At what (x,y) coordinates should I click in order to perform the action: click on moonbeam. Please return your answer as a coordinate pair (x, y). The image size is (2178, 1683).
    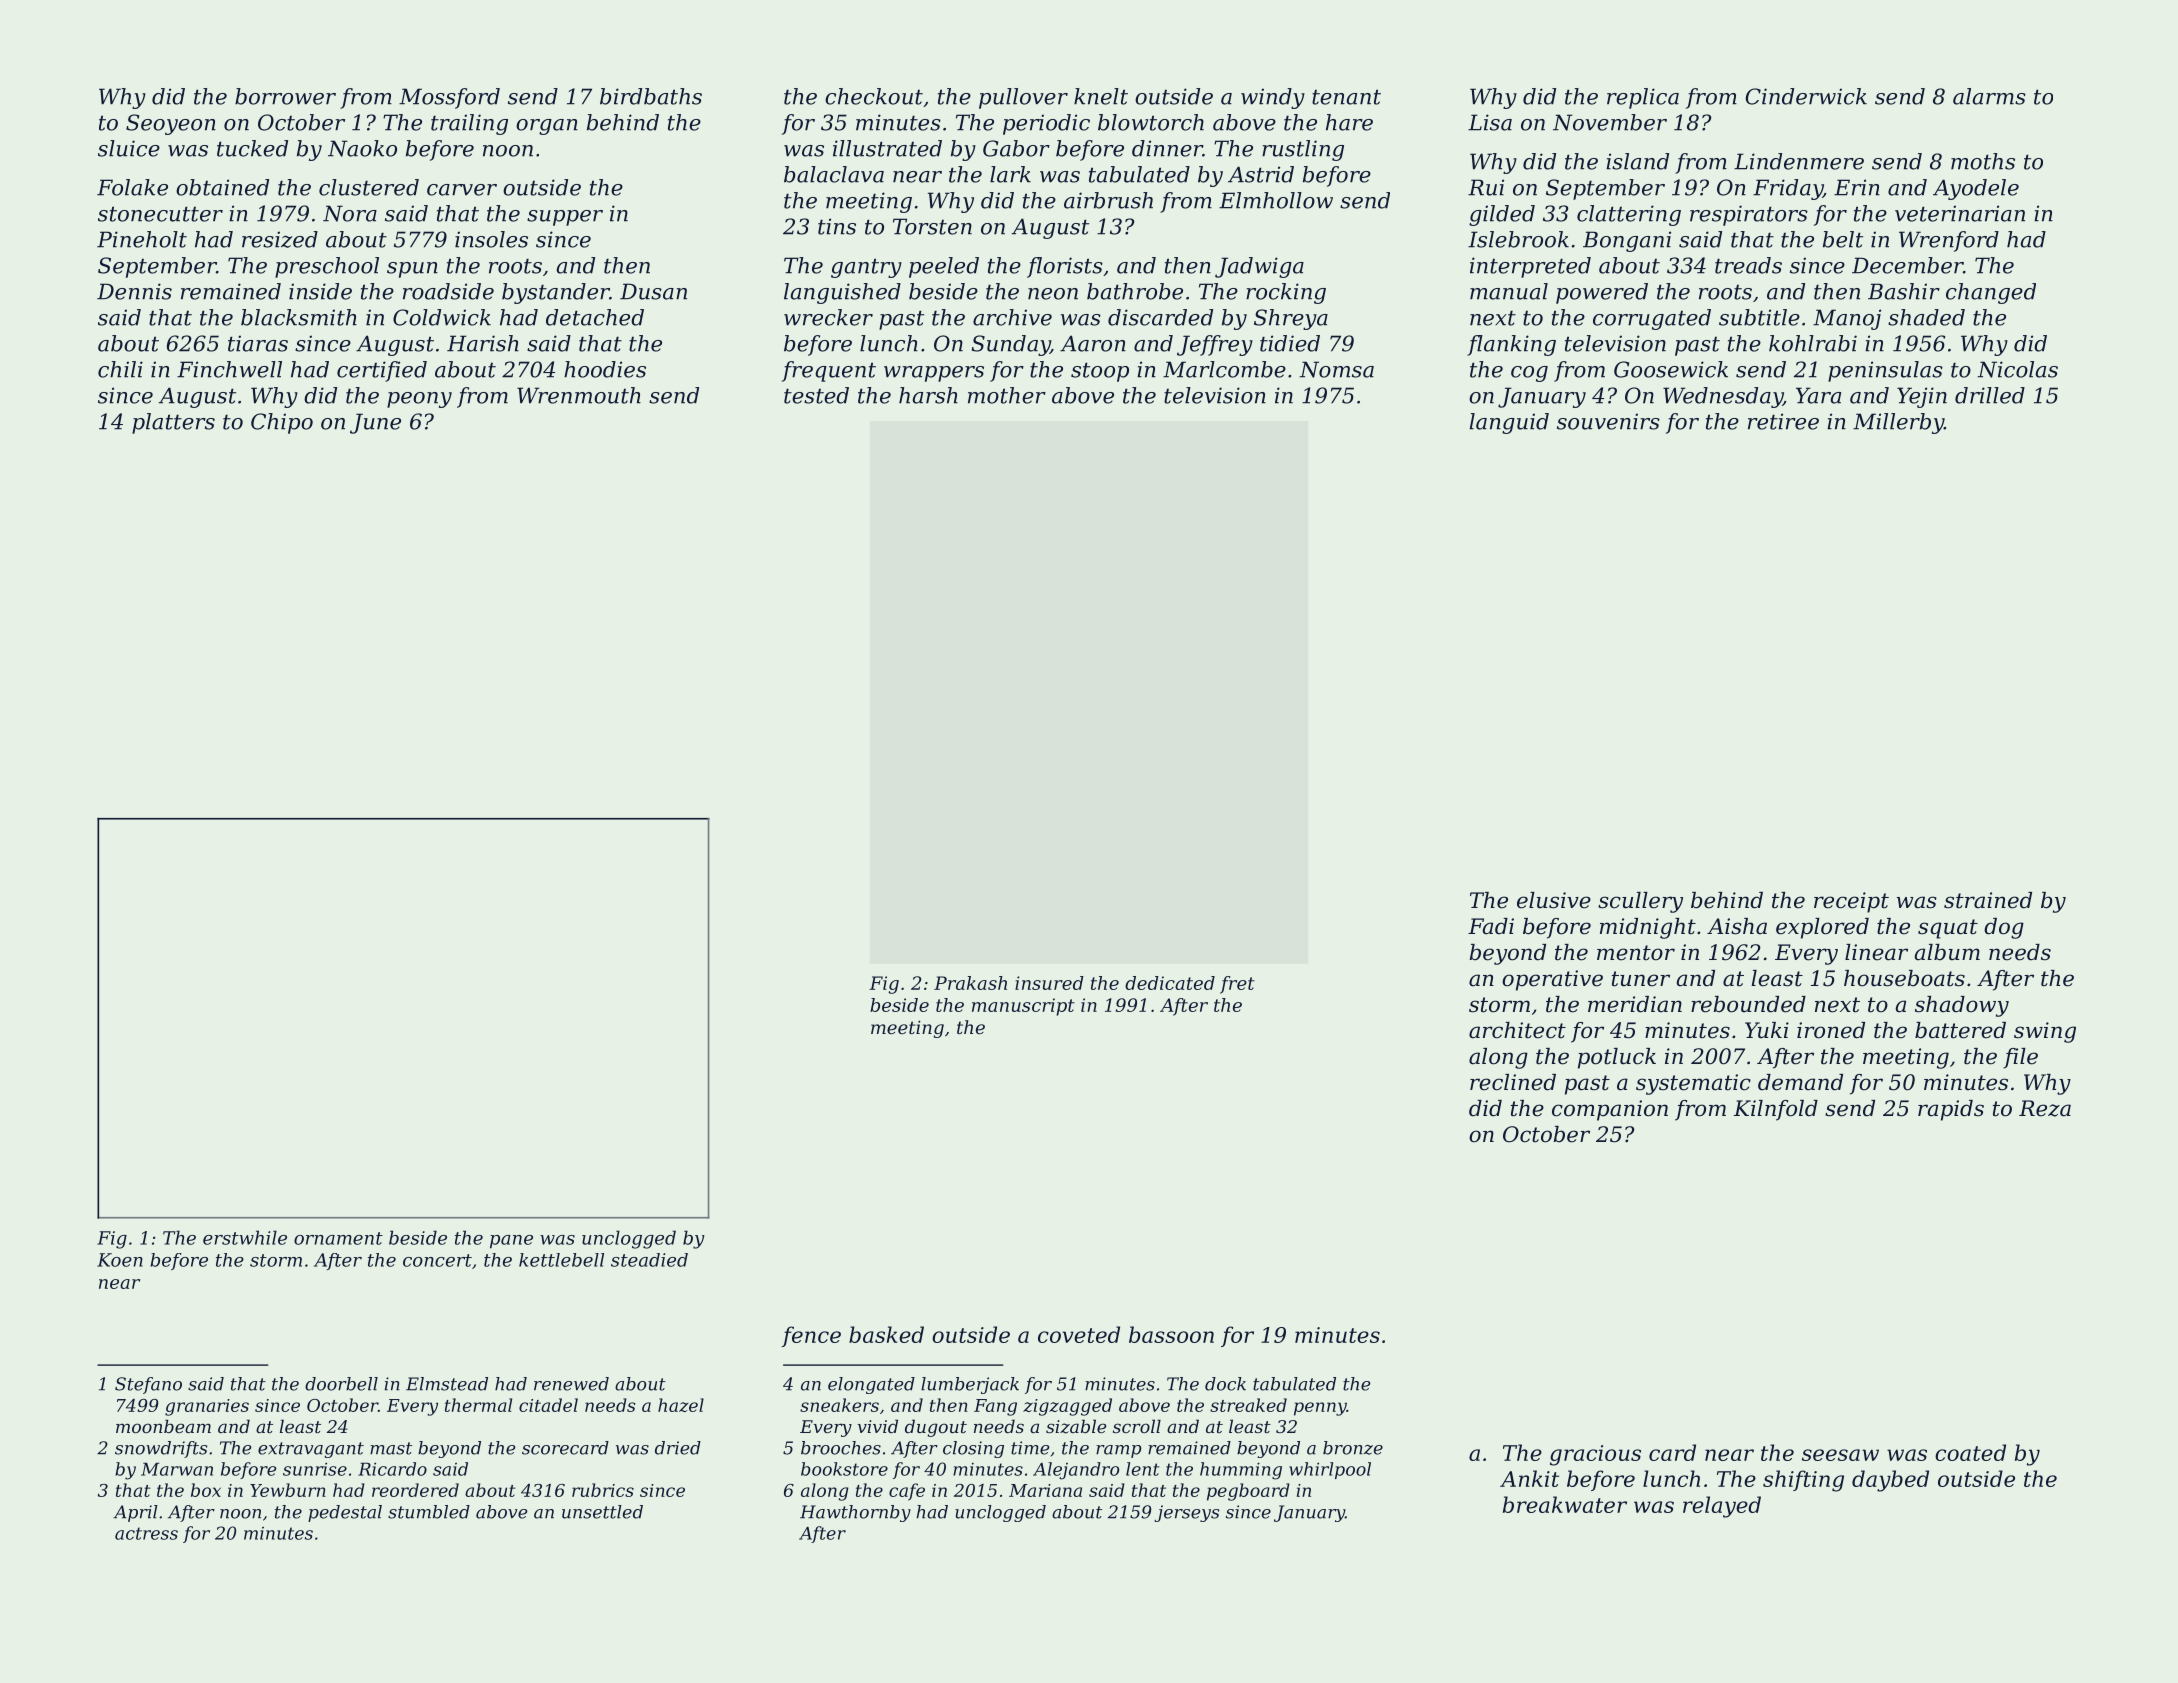
    Looking at the image, I should click on (163, 1426).
